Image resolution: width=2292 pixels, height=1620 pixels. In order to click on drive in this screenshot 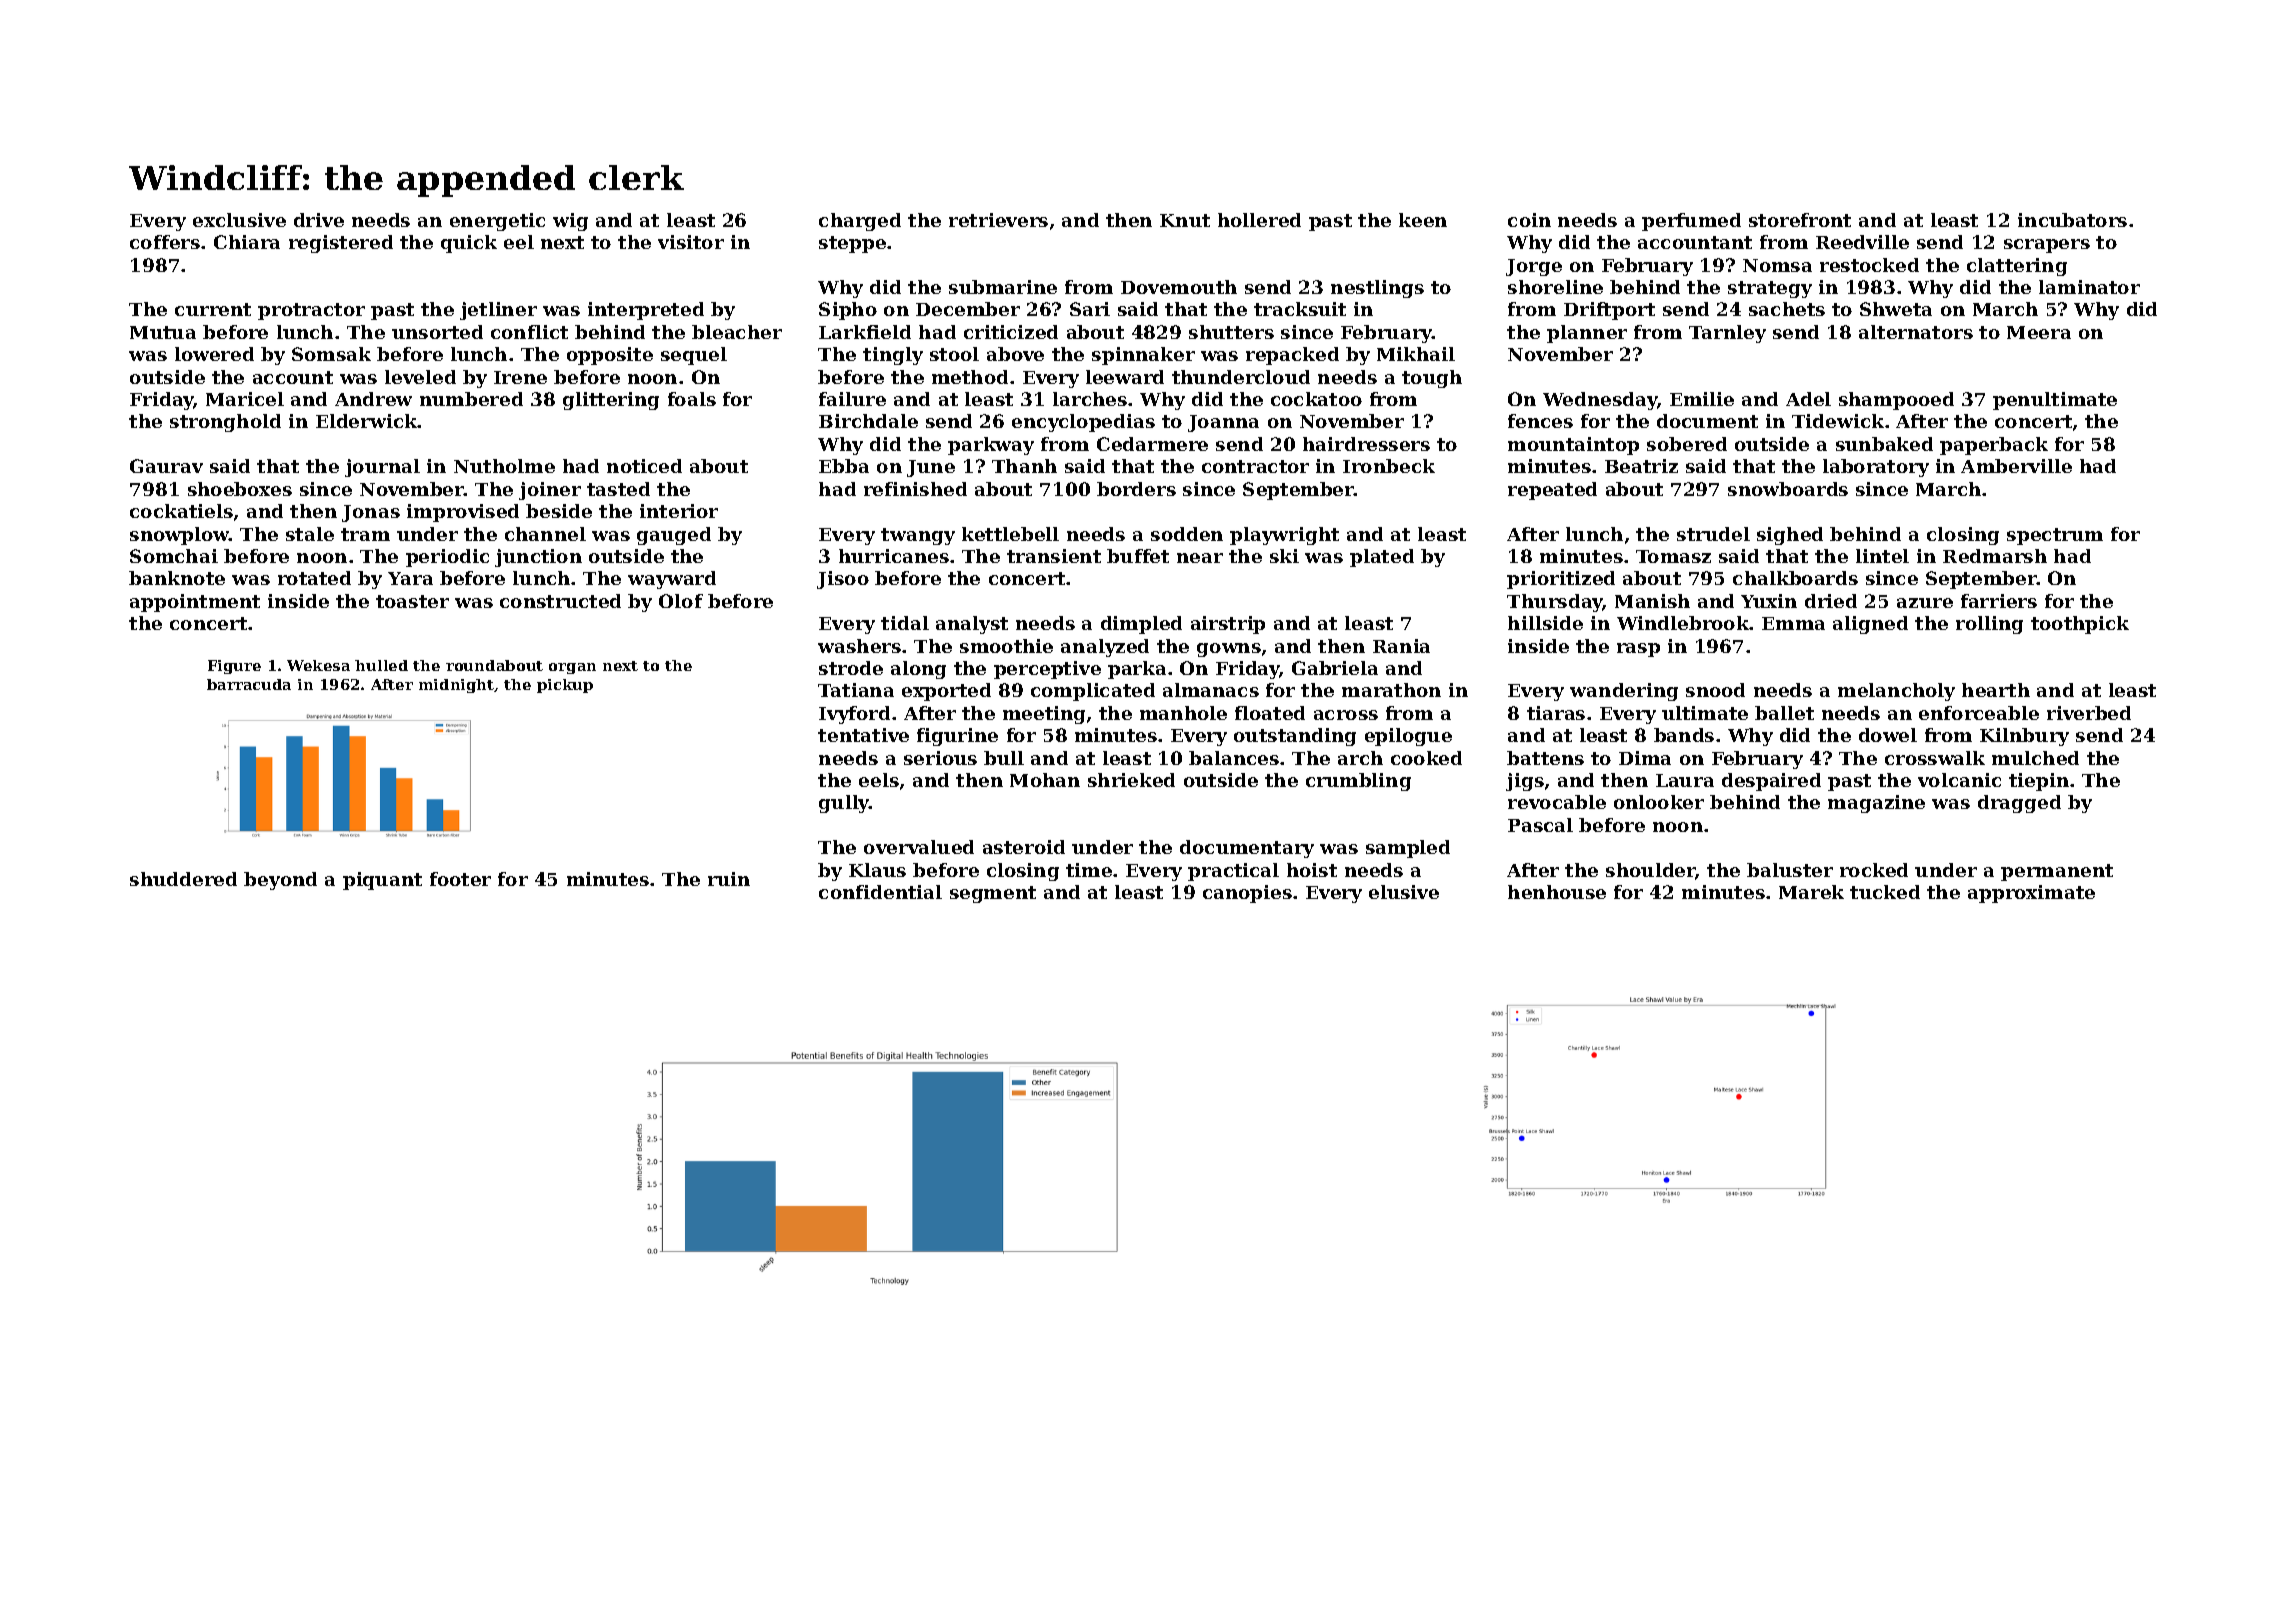, I will do `click(319, 220)`.
